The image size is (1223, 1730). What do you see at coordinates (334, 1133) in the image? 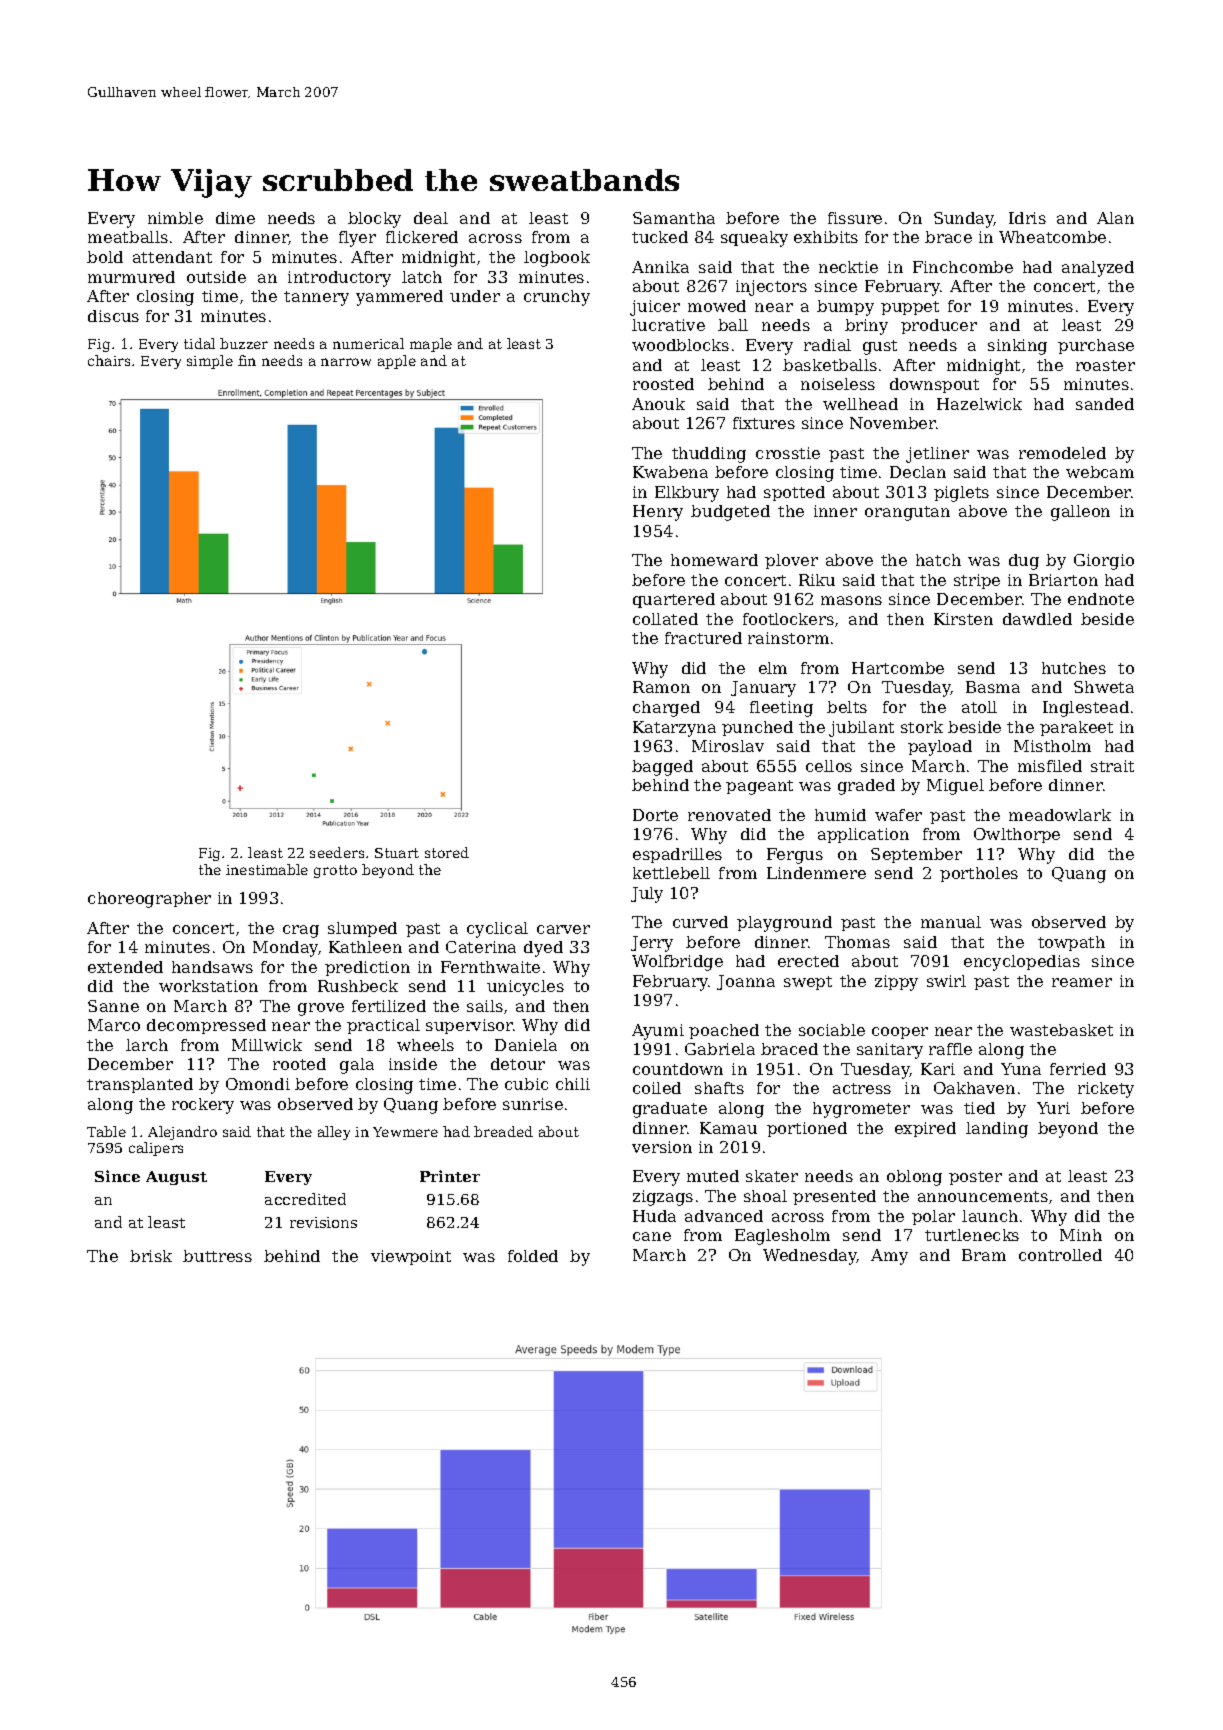
I see `alley` at bounding box center [334, 1133].
